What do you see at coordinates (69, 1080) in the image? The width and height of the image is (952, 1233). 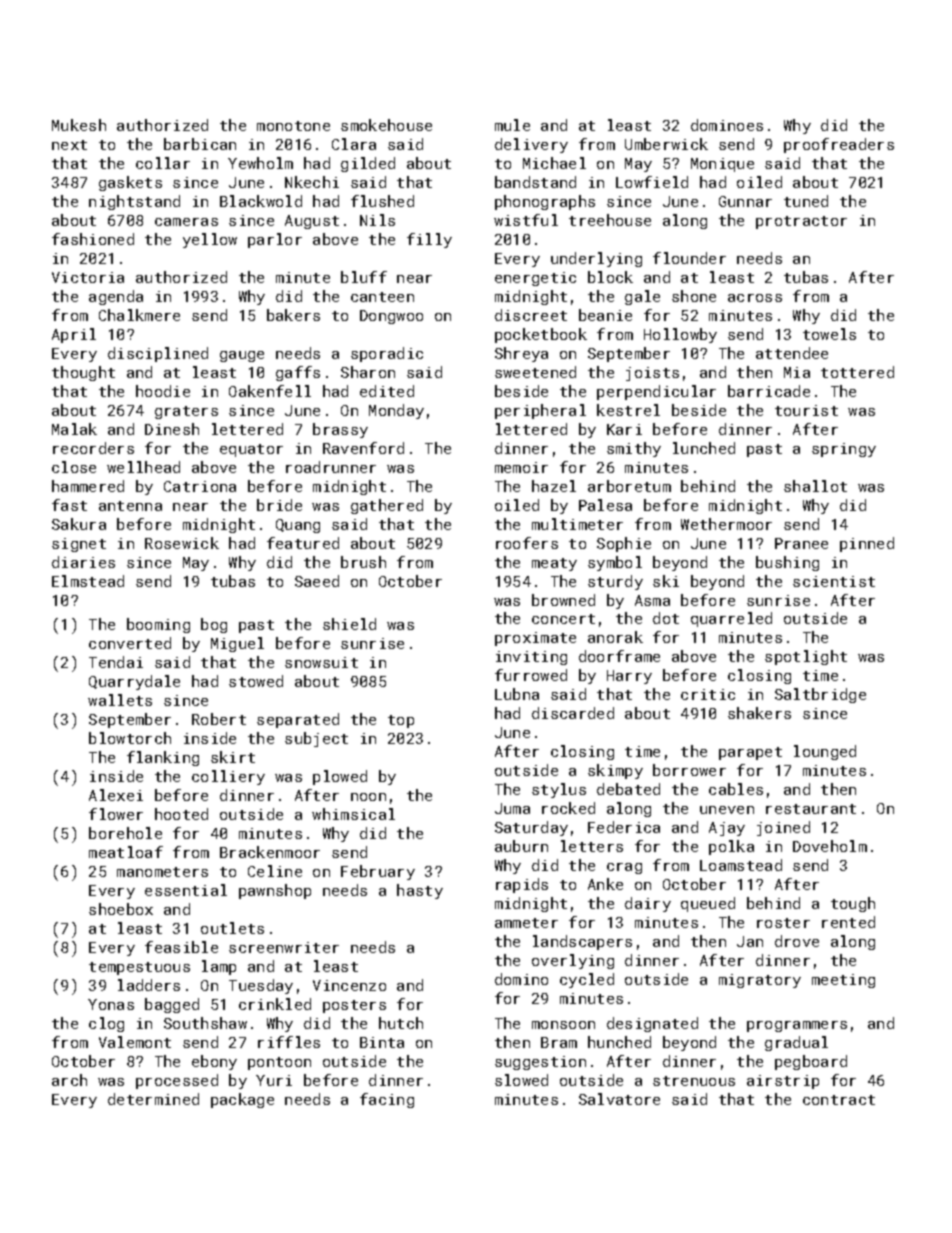 I see `arch` at bounding box center [69, 1080].
